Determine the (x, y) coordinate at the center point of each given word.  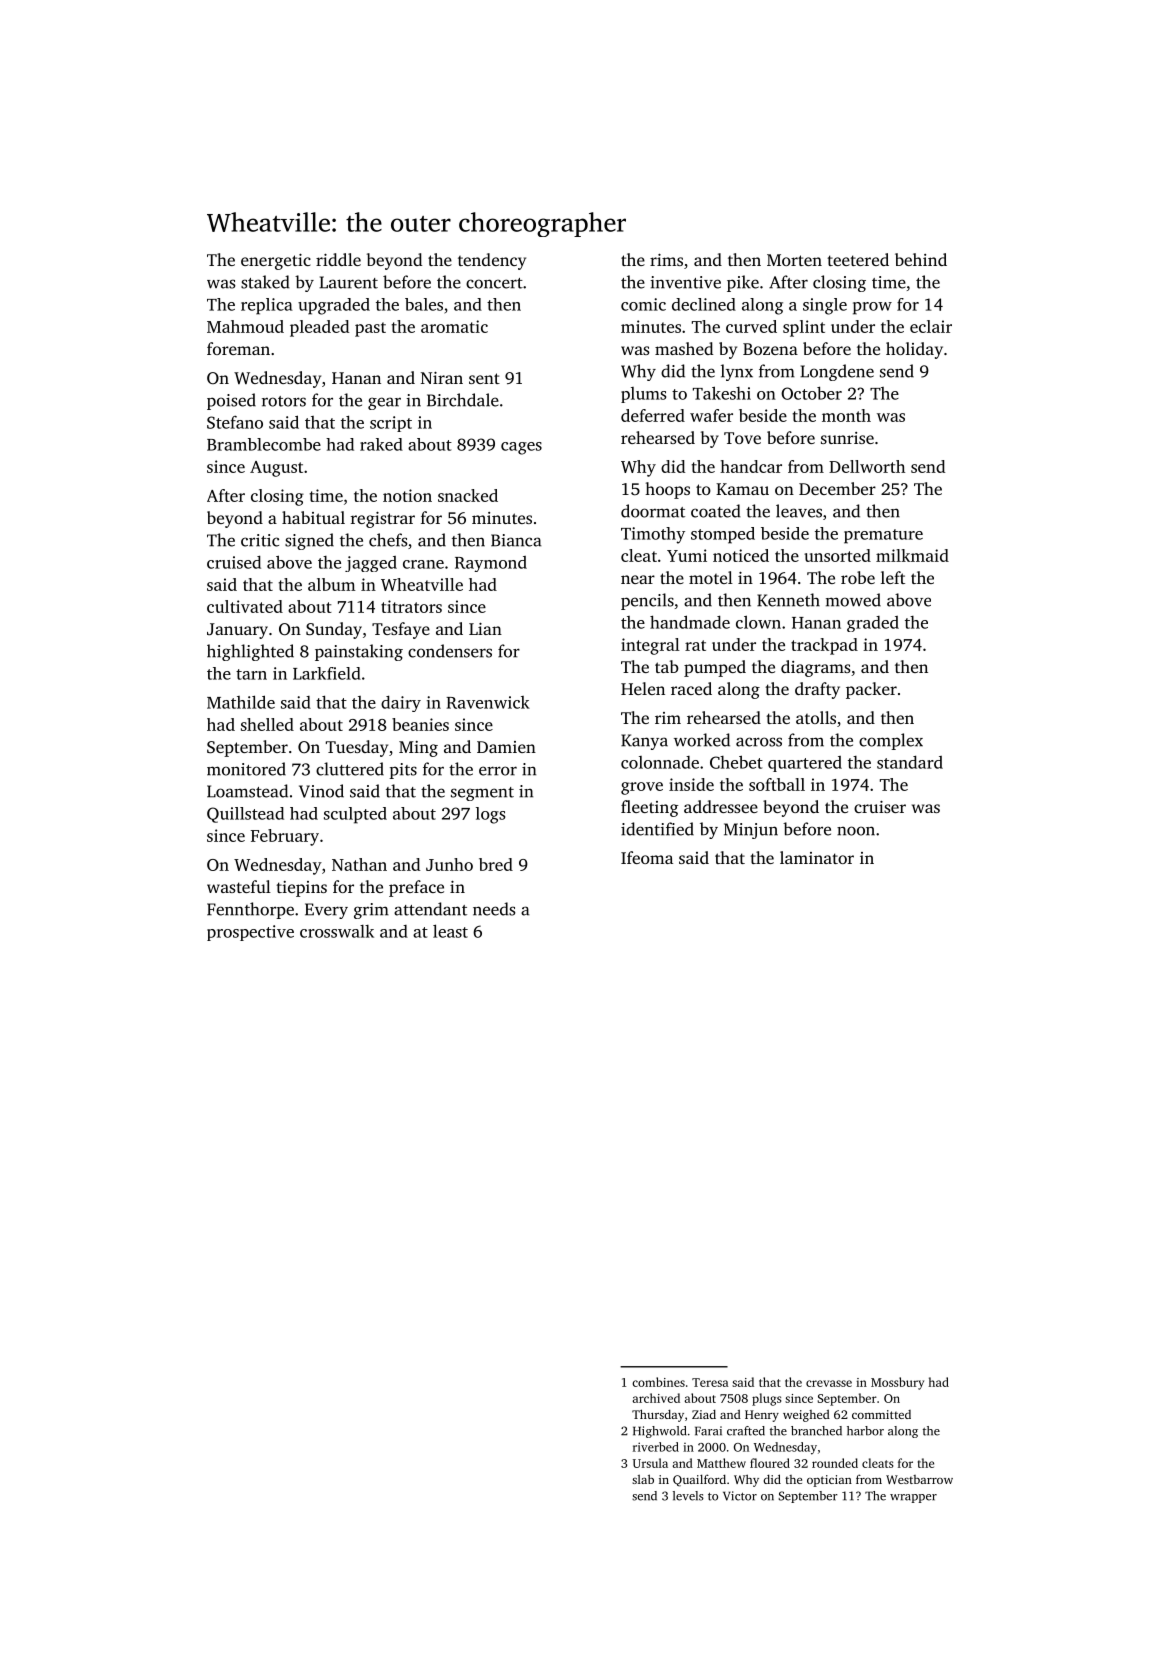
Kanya (644, 742)
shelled (267, 724)
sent (484, 378)
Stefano (235, 422)
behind (921, 259)
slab (643, 1479)
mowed (853, 600)
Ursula (650, 1463)
